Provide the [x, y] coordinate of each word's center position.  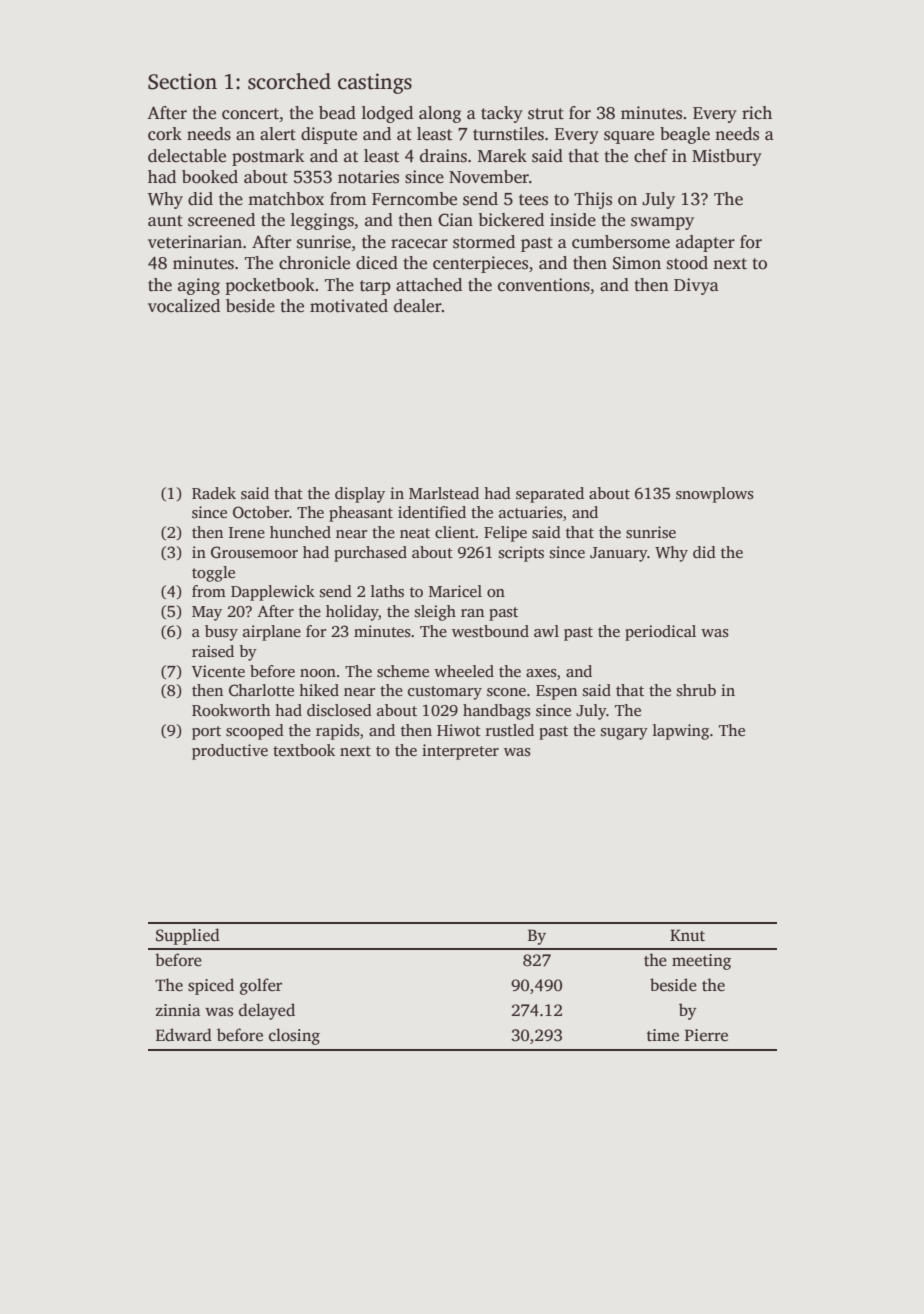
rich [757, 113]
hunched [300, 532]
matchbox [286, 199]
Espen [556, 692]
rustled [510, 730]
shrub [696, 690]
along [440, 114]
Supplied [188, 936]
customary [445, 693]
